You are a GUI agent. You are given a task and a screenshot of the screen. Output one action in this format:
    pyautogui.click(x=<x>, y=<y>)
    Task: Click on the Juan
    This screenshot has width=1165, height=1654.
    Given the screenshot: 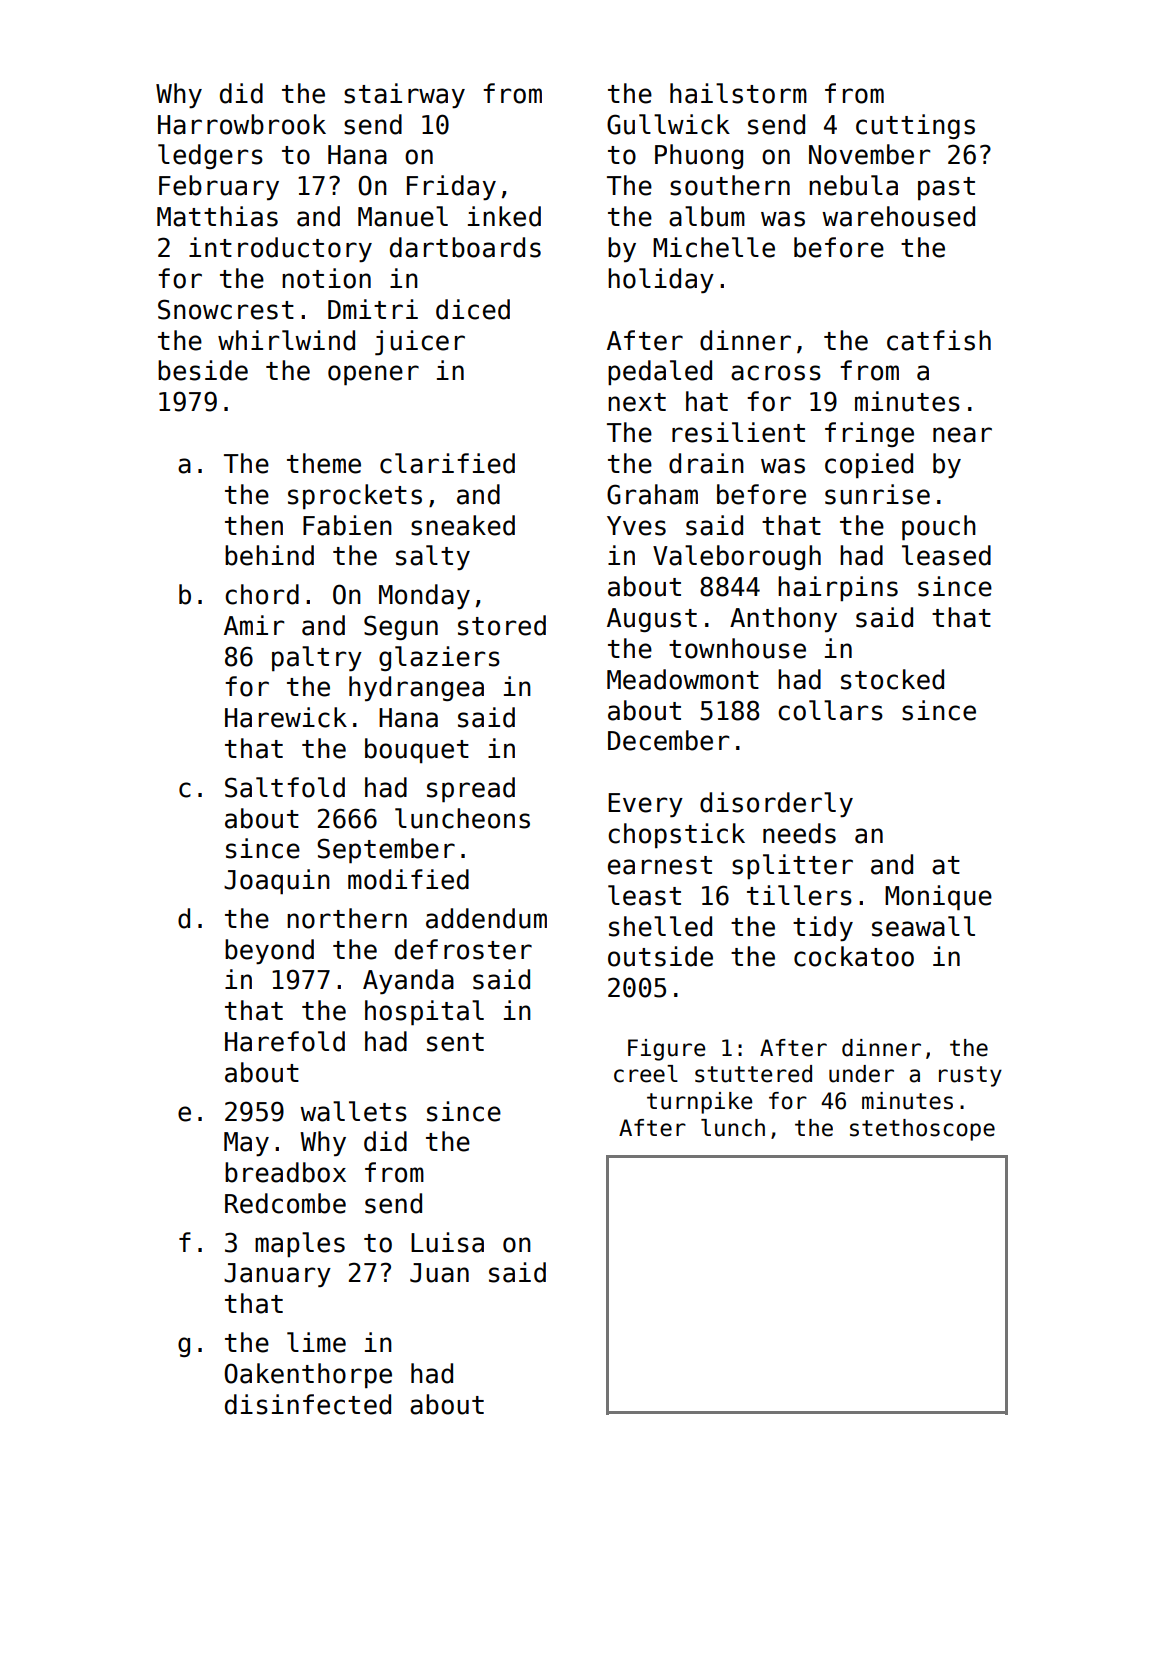 What is the action you would take?
    pyautogui.click(x=439, y=1273)
